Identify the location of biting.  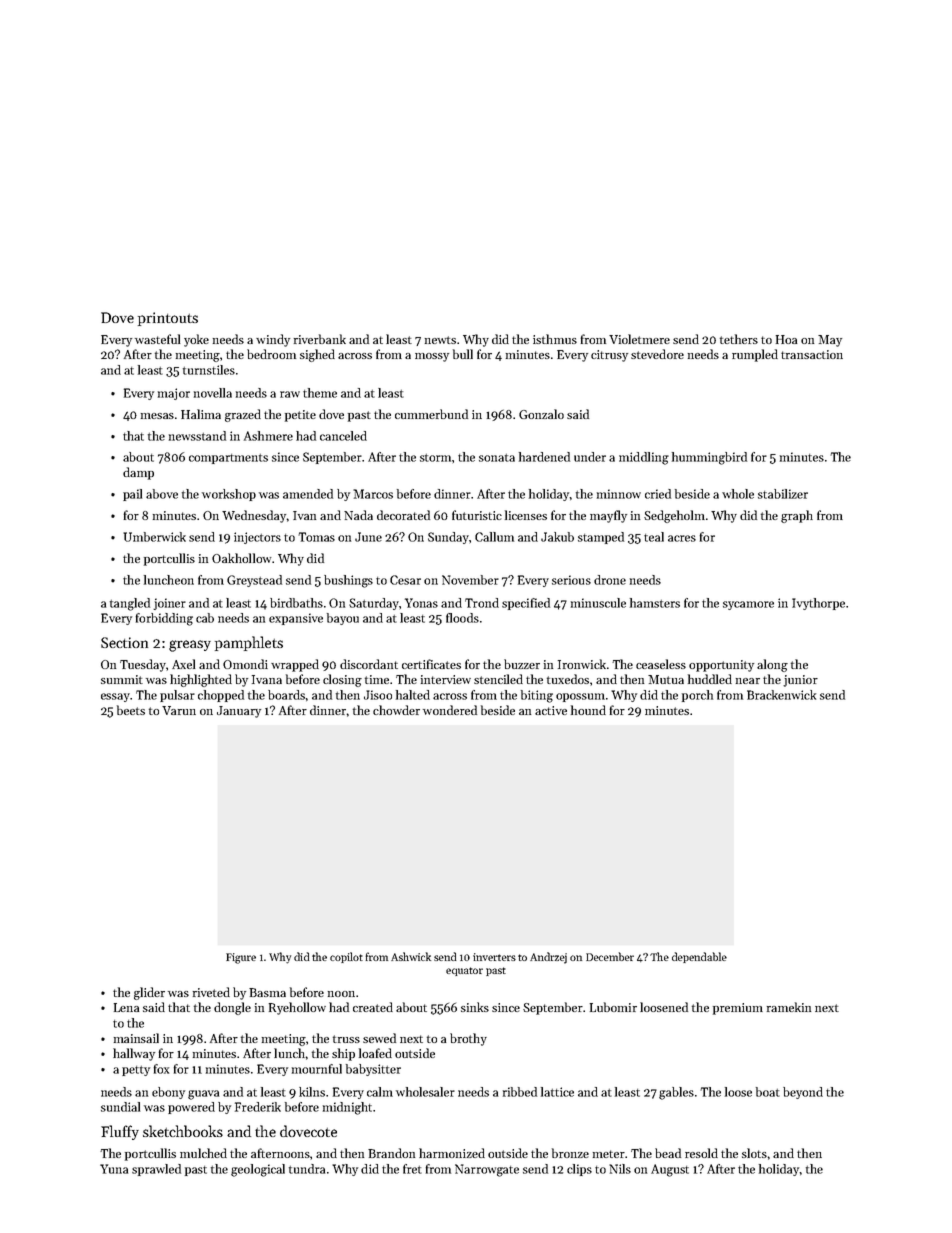
(537, 696).
